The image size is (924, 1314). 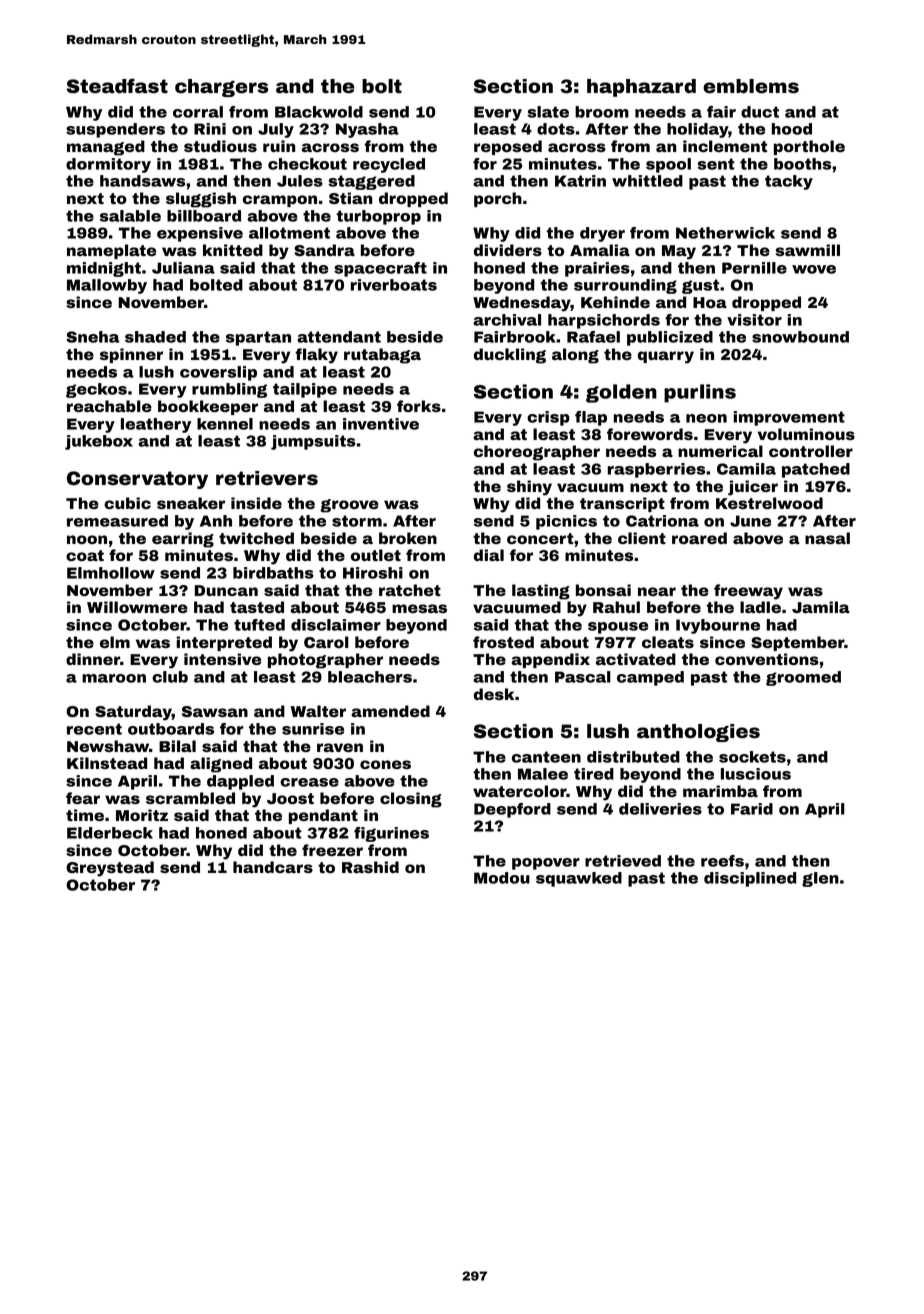 What do you see at coordinates (419, 608) in the document?
I see `mesas` at bounding box center [419, 608].
